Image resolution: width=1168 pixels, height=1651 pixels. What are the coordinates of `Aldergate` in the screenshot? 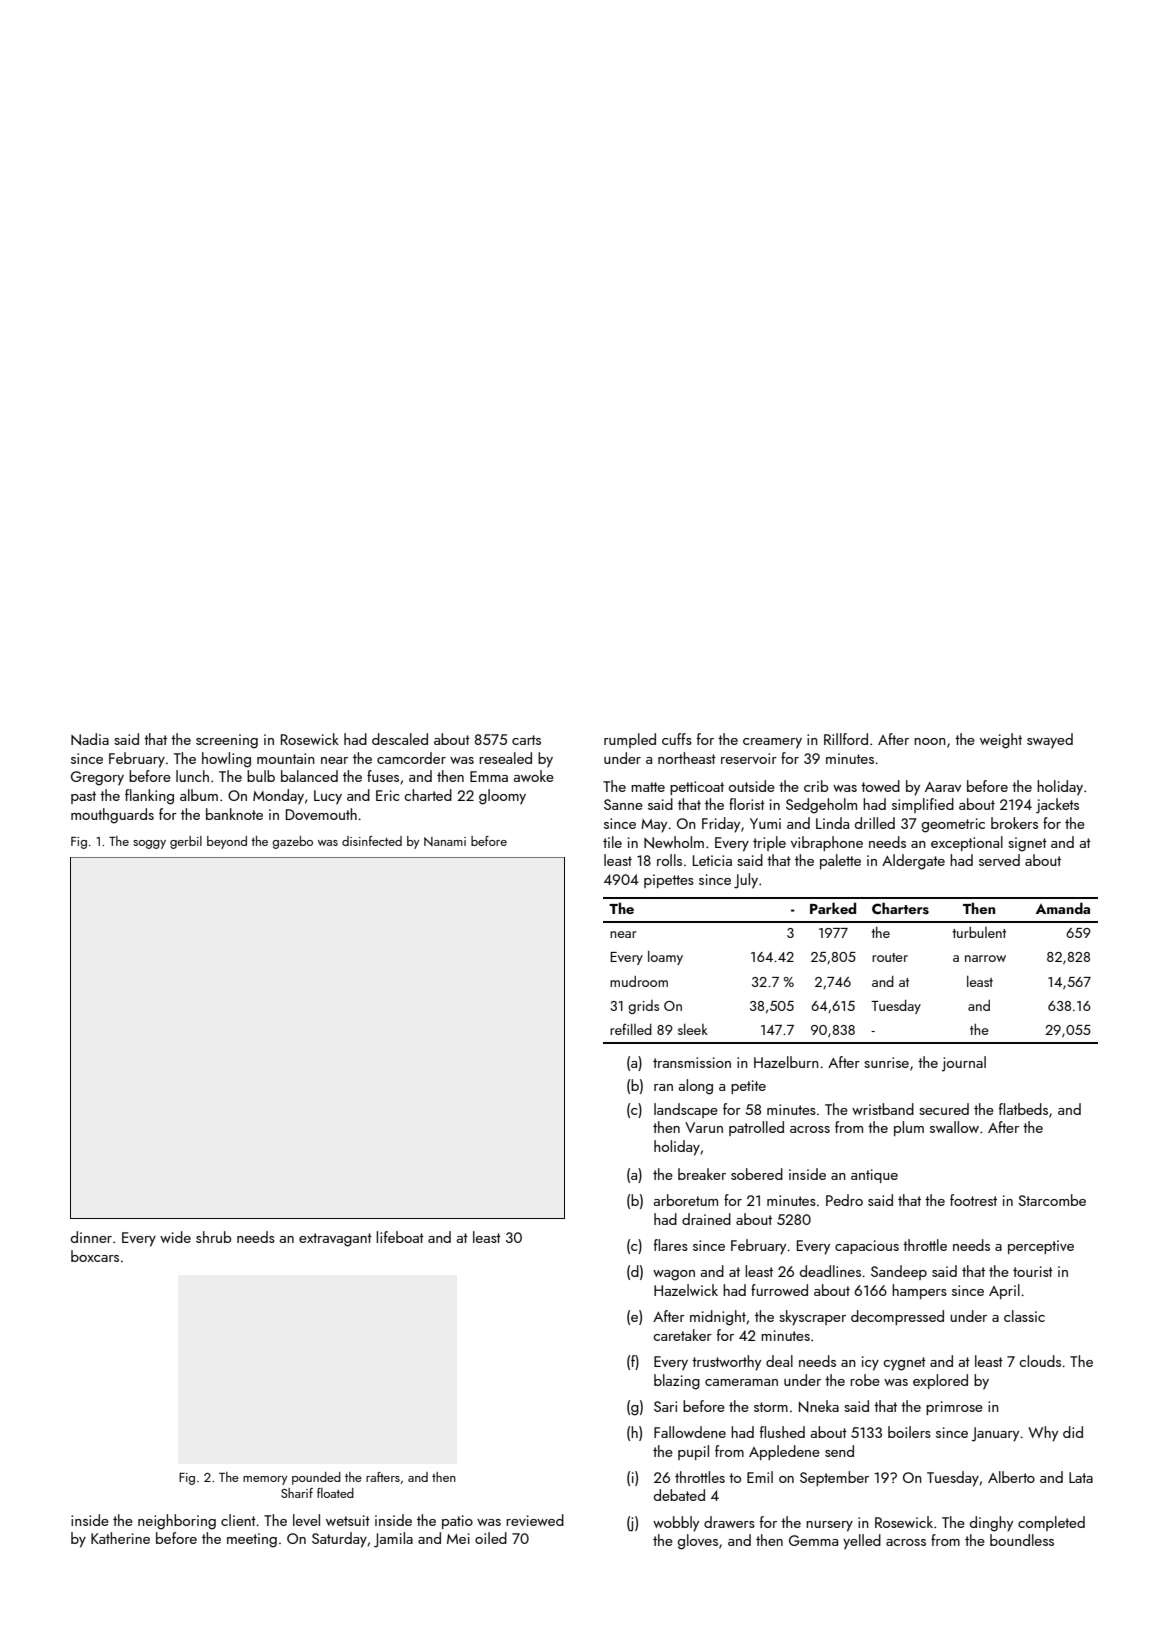 It's located at (913, 862).
